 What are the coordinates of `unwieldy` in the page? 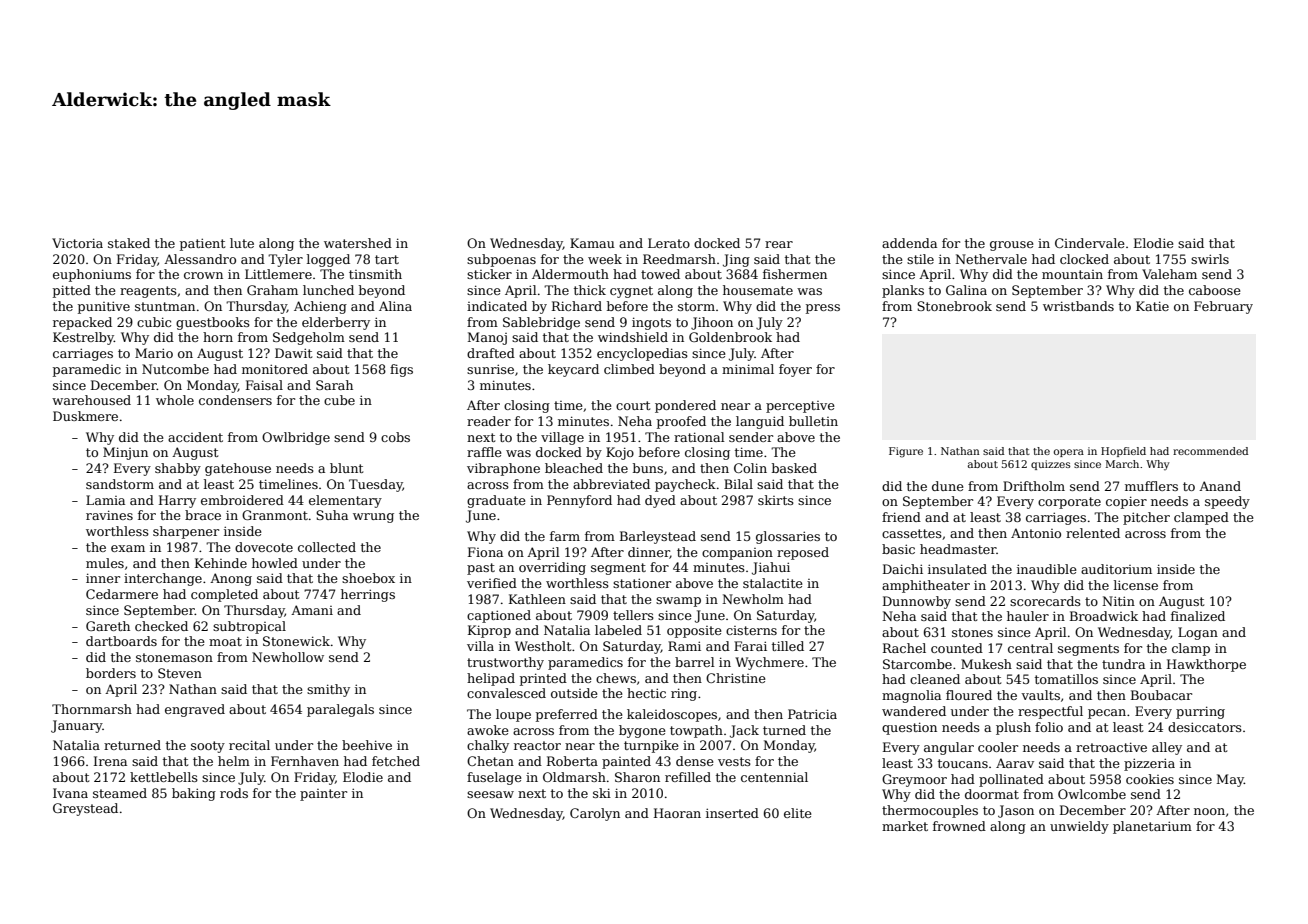 It's located at (1079, 827).
